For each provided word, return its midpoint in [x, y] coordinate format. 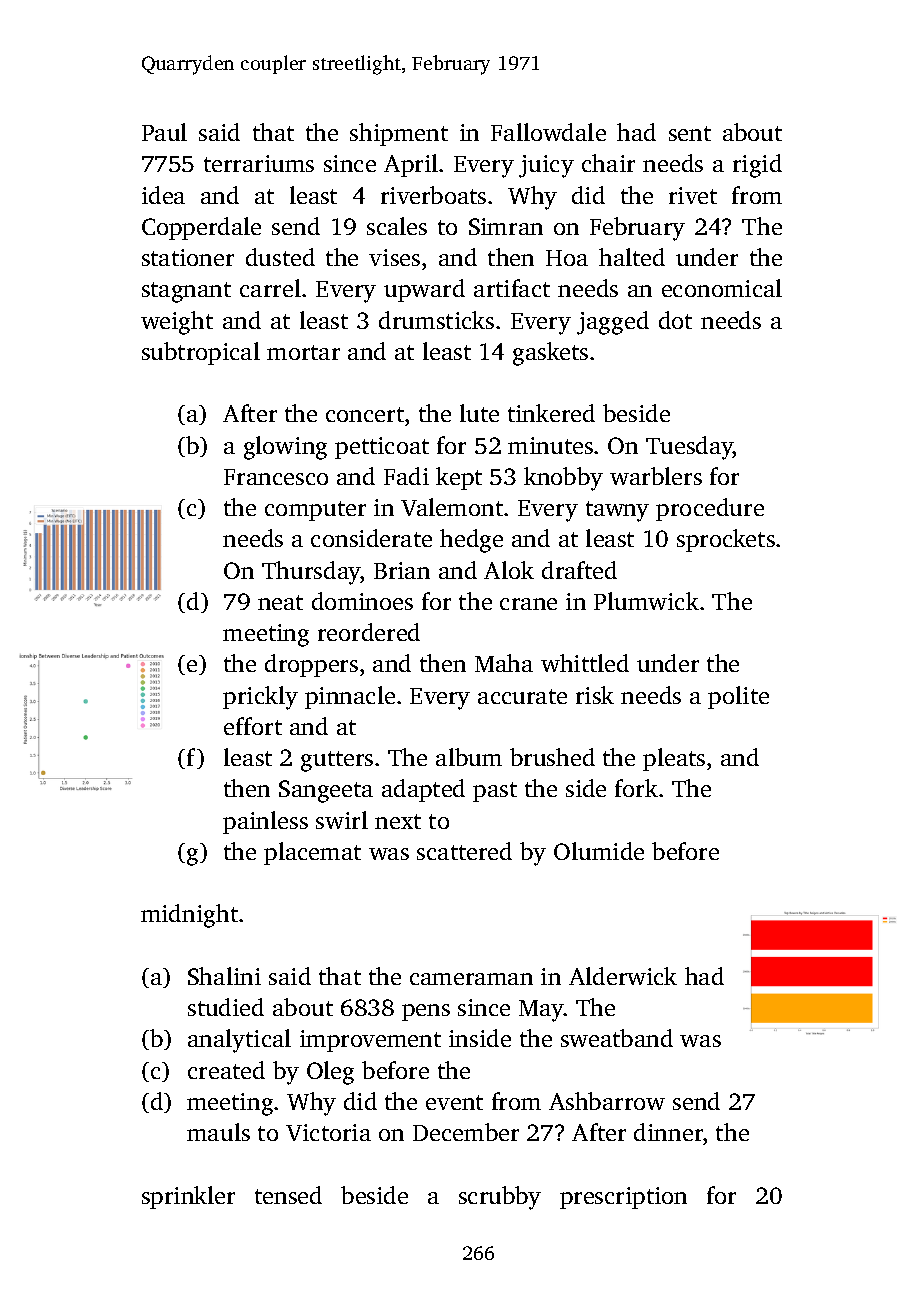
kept [459, 478]
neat [280, 602]
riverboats [433, 195]
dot [675, 320]
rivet [693, 195]
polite [738, 697]
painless [265, 822]
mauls [218, 1132]
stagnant [186, 292]
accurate [522, 696]
